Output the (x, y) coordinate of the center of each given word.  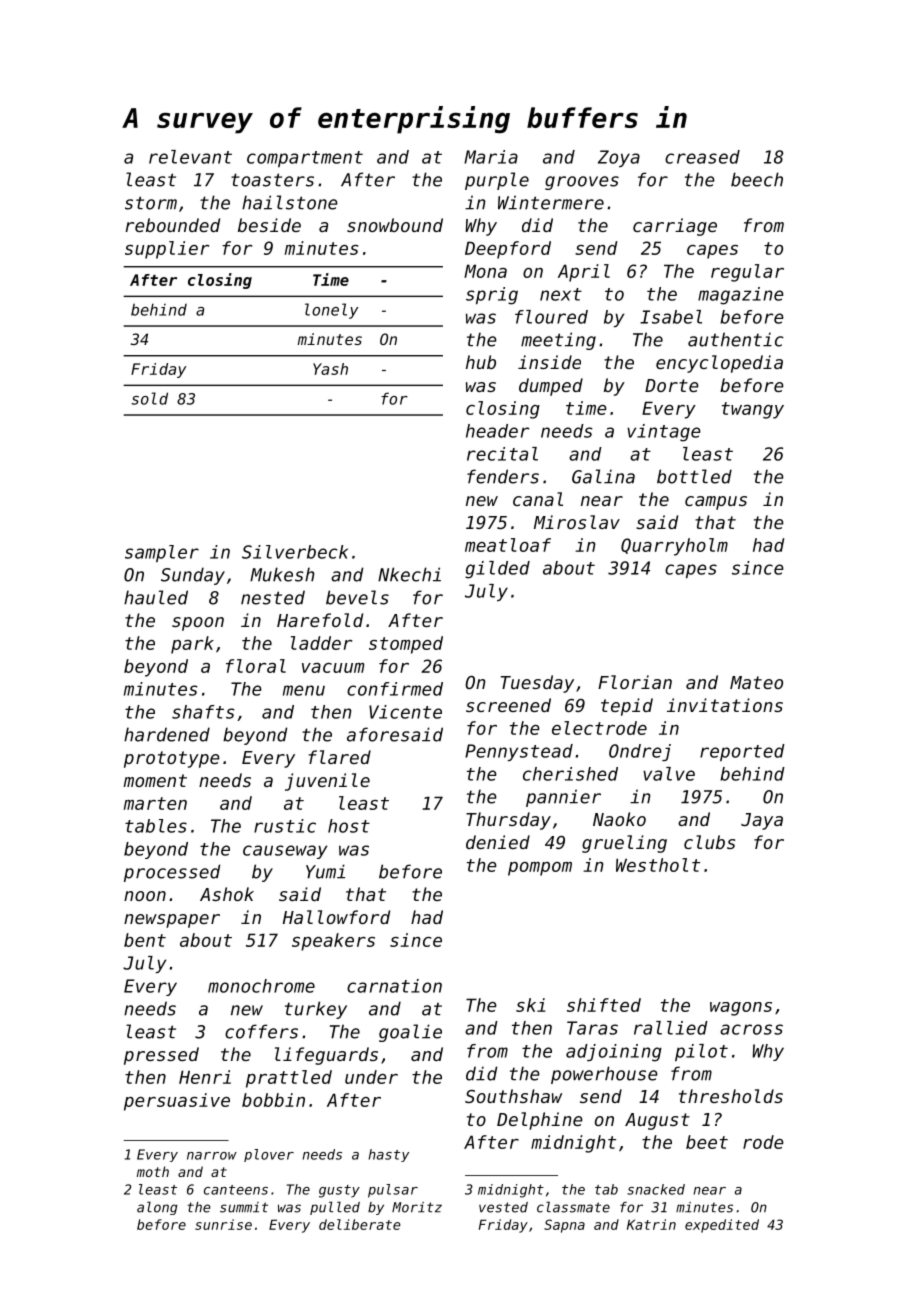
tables (156, 826)
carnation (394, 986)
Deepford (508, 250)
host (349, 826)
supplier (167, 250)
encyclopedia (719, 364)
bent (145, 940)
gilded (497, 570)
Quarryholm (674, 547)
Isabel (671, 317)
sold (150, 398)
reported (742, 752)
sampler (162, 553)
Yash (330, 369)
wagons (741, 1009)
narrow (212, 1156)
